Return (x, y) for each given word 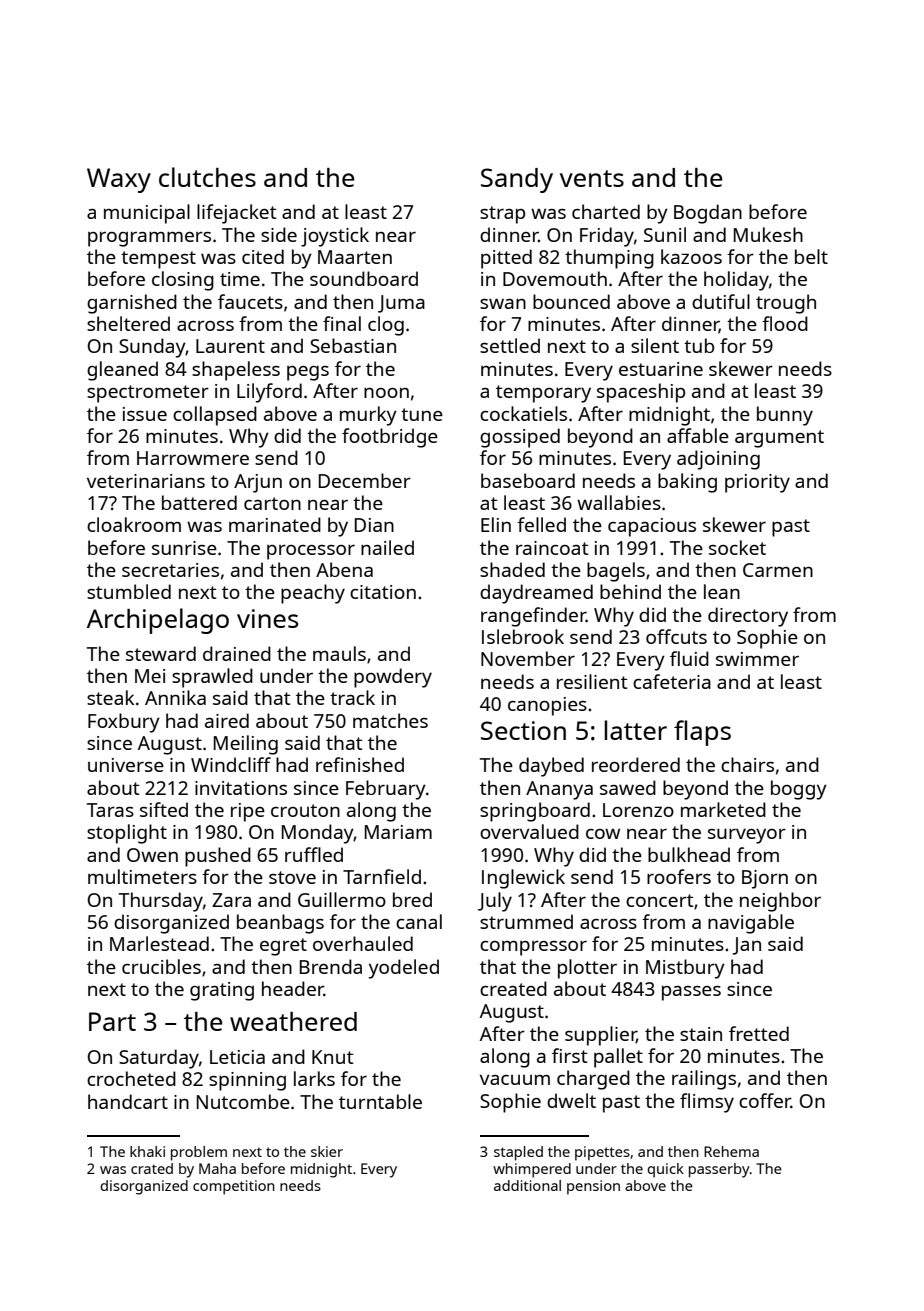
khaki (147, 1151)
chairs (747, 764)
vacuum (515, 1079)
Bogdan (708, 214)
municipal (147, 214)
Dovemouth (555, 278)
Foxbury (124, 723)
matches (390, 720)
